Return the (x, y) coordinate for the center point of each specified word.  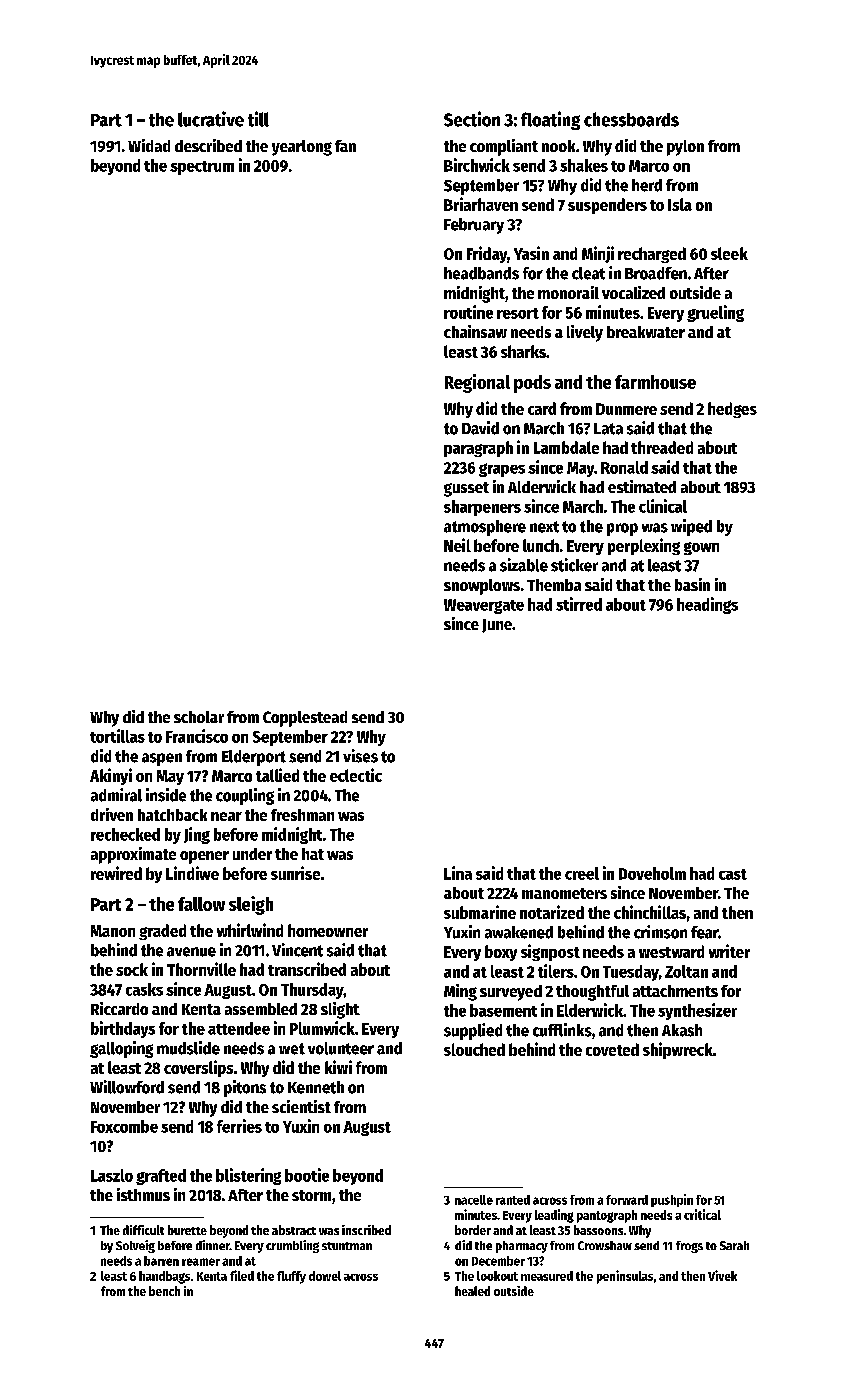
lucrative (211, 119)
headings (707, 605)
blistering (248, 1176)
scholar (199, 717)
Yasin (531, 253)
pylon (685, 148)
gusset (466, 489)
